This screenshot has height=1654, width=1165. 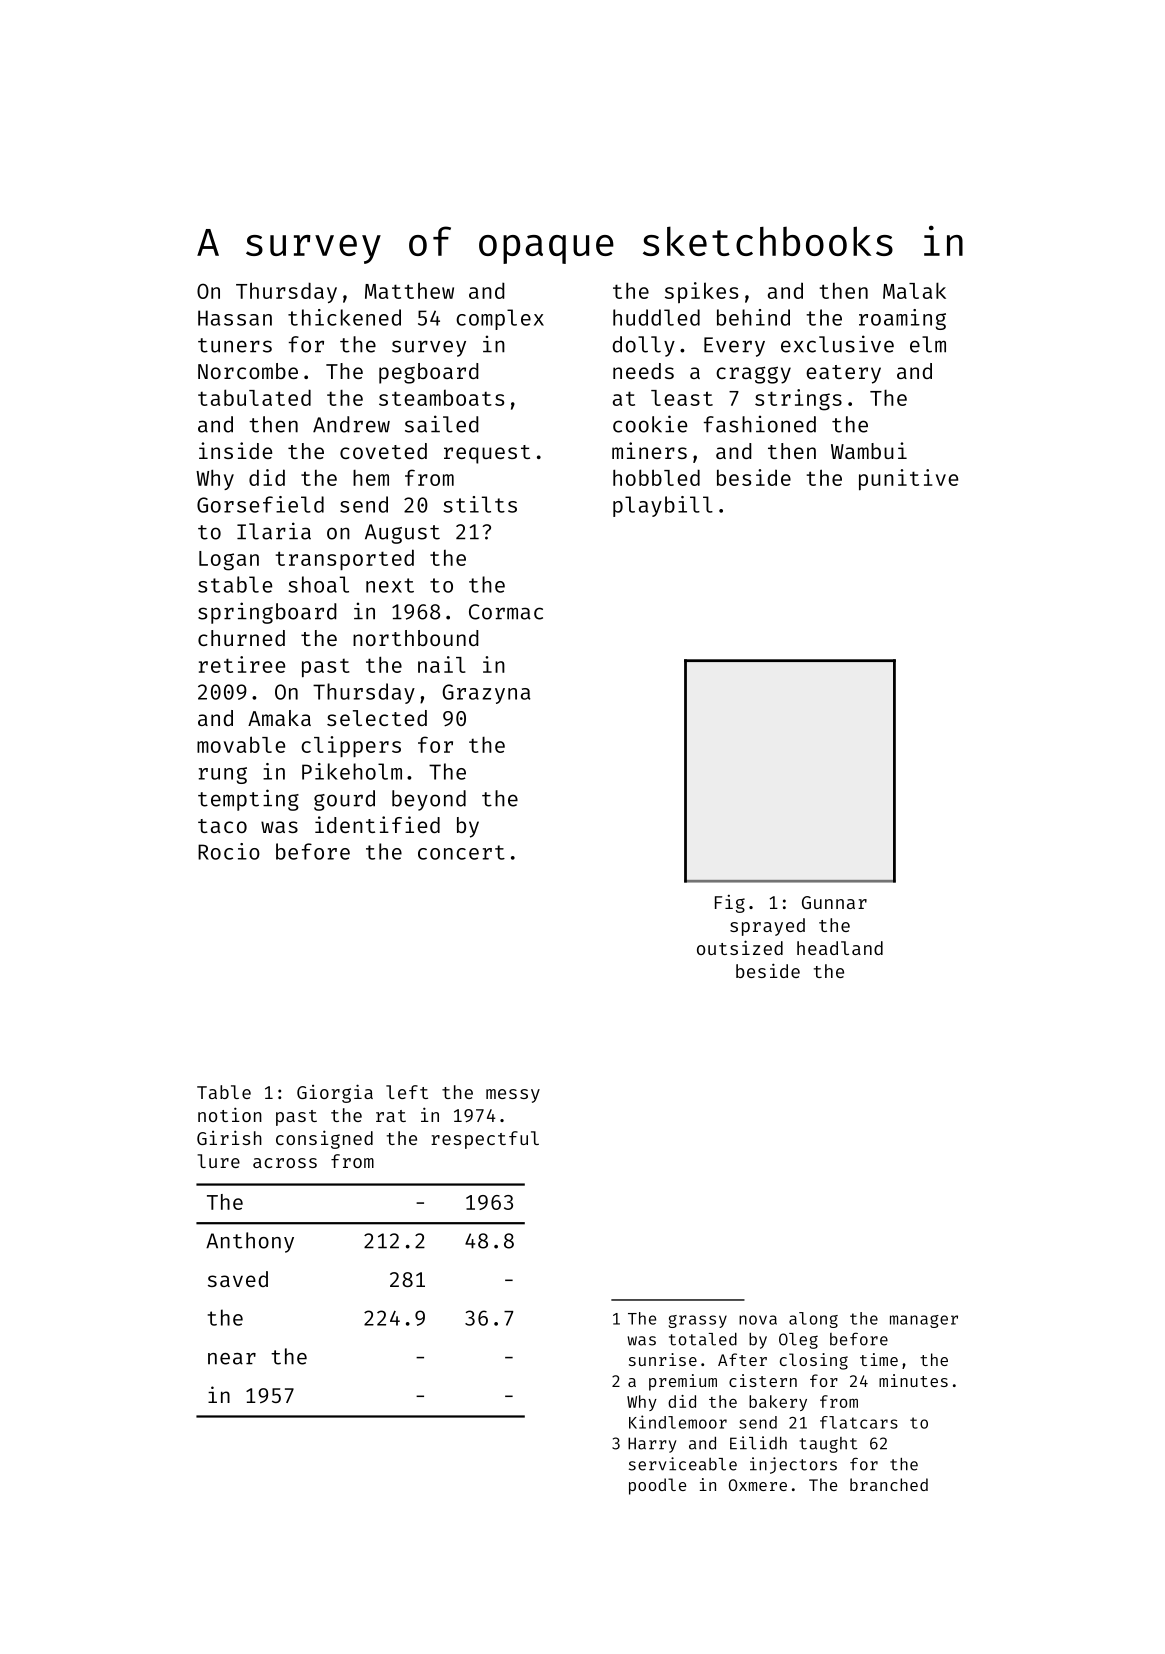 I want to click on headland, so click(x=840, y=948).
